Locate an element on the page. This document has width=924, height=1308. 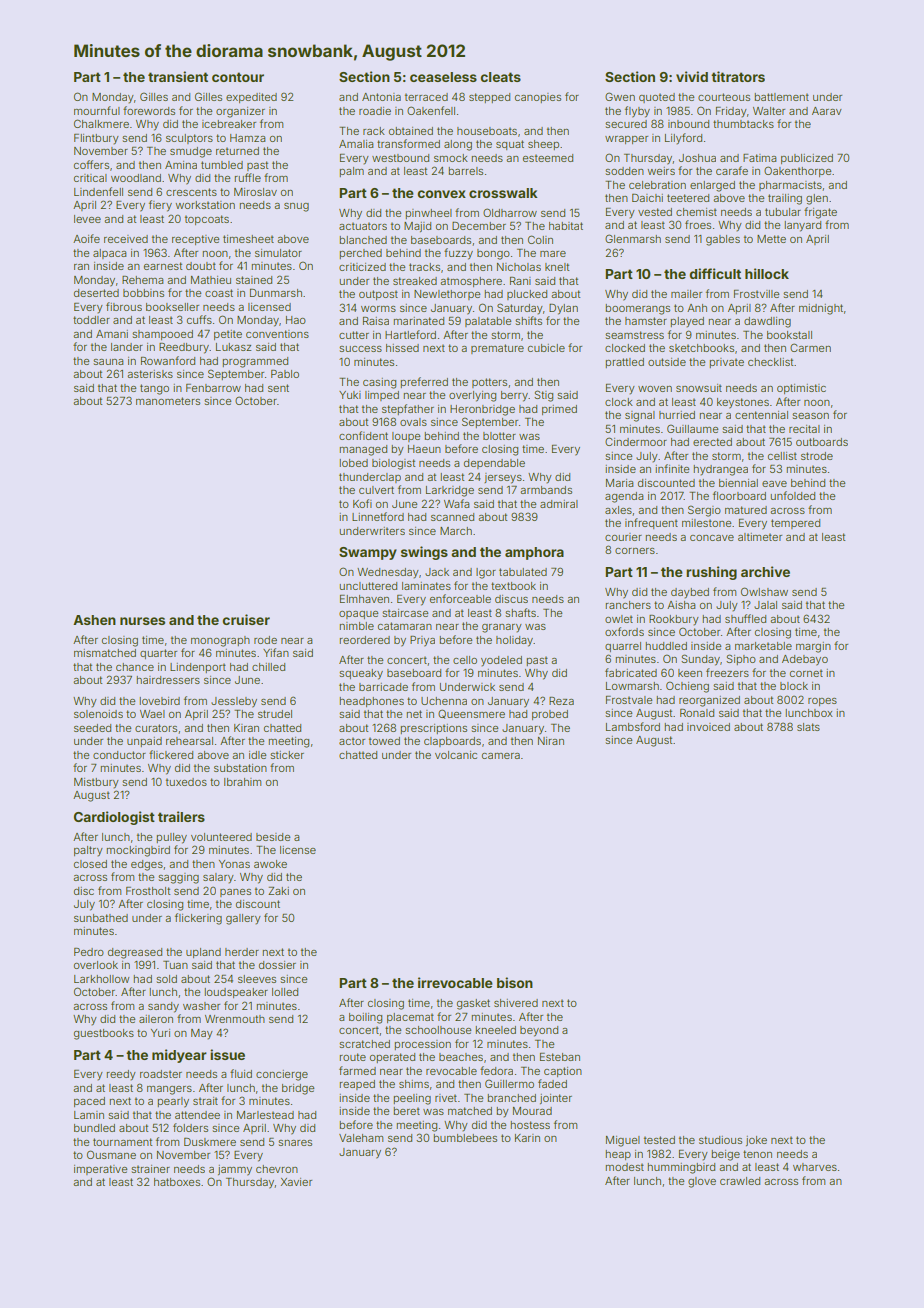
gasket is located at coordinates (473, 1004).
